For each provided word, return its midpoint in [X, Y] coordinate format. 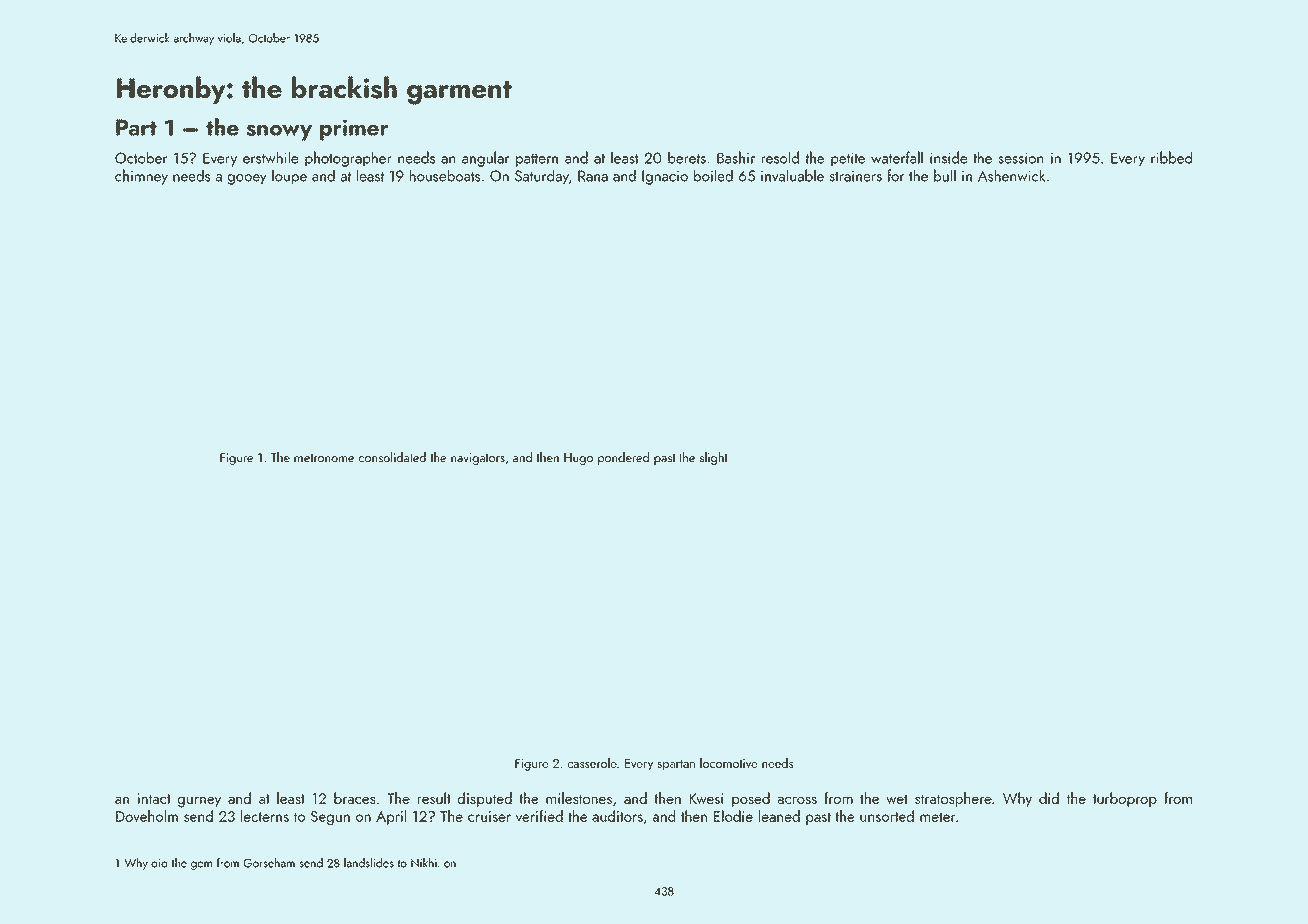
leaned [779, 816]
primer [354, 130]
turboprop [1125, 799]
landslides [369, 863]
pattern [537, 160]
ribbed [1171, 157]
